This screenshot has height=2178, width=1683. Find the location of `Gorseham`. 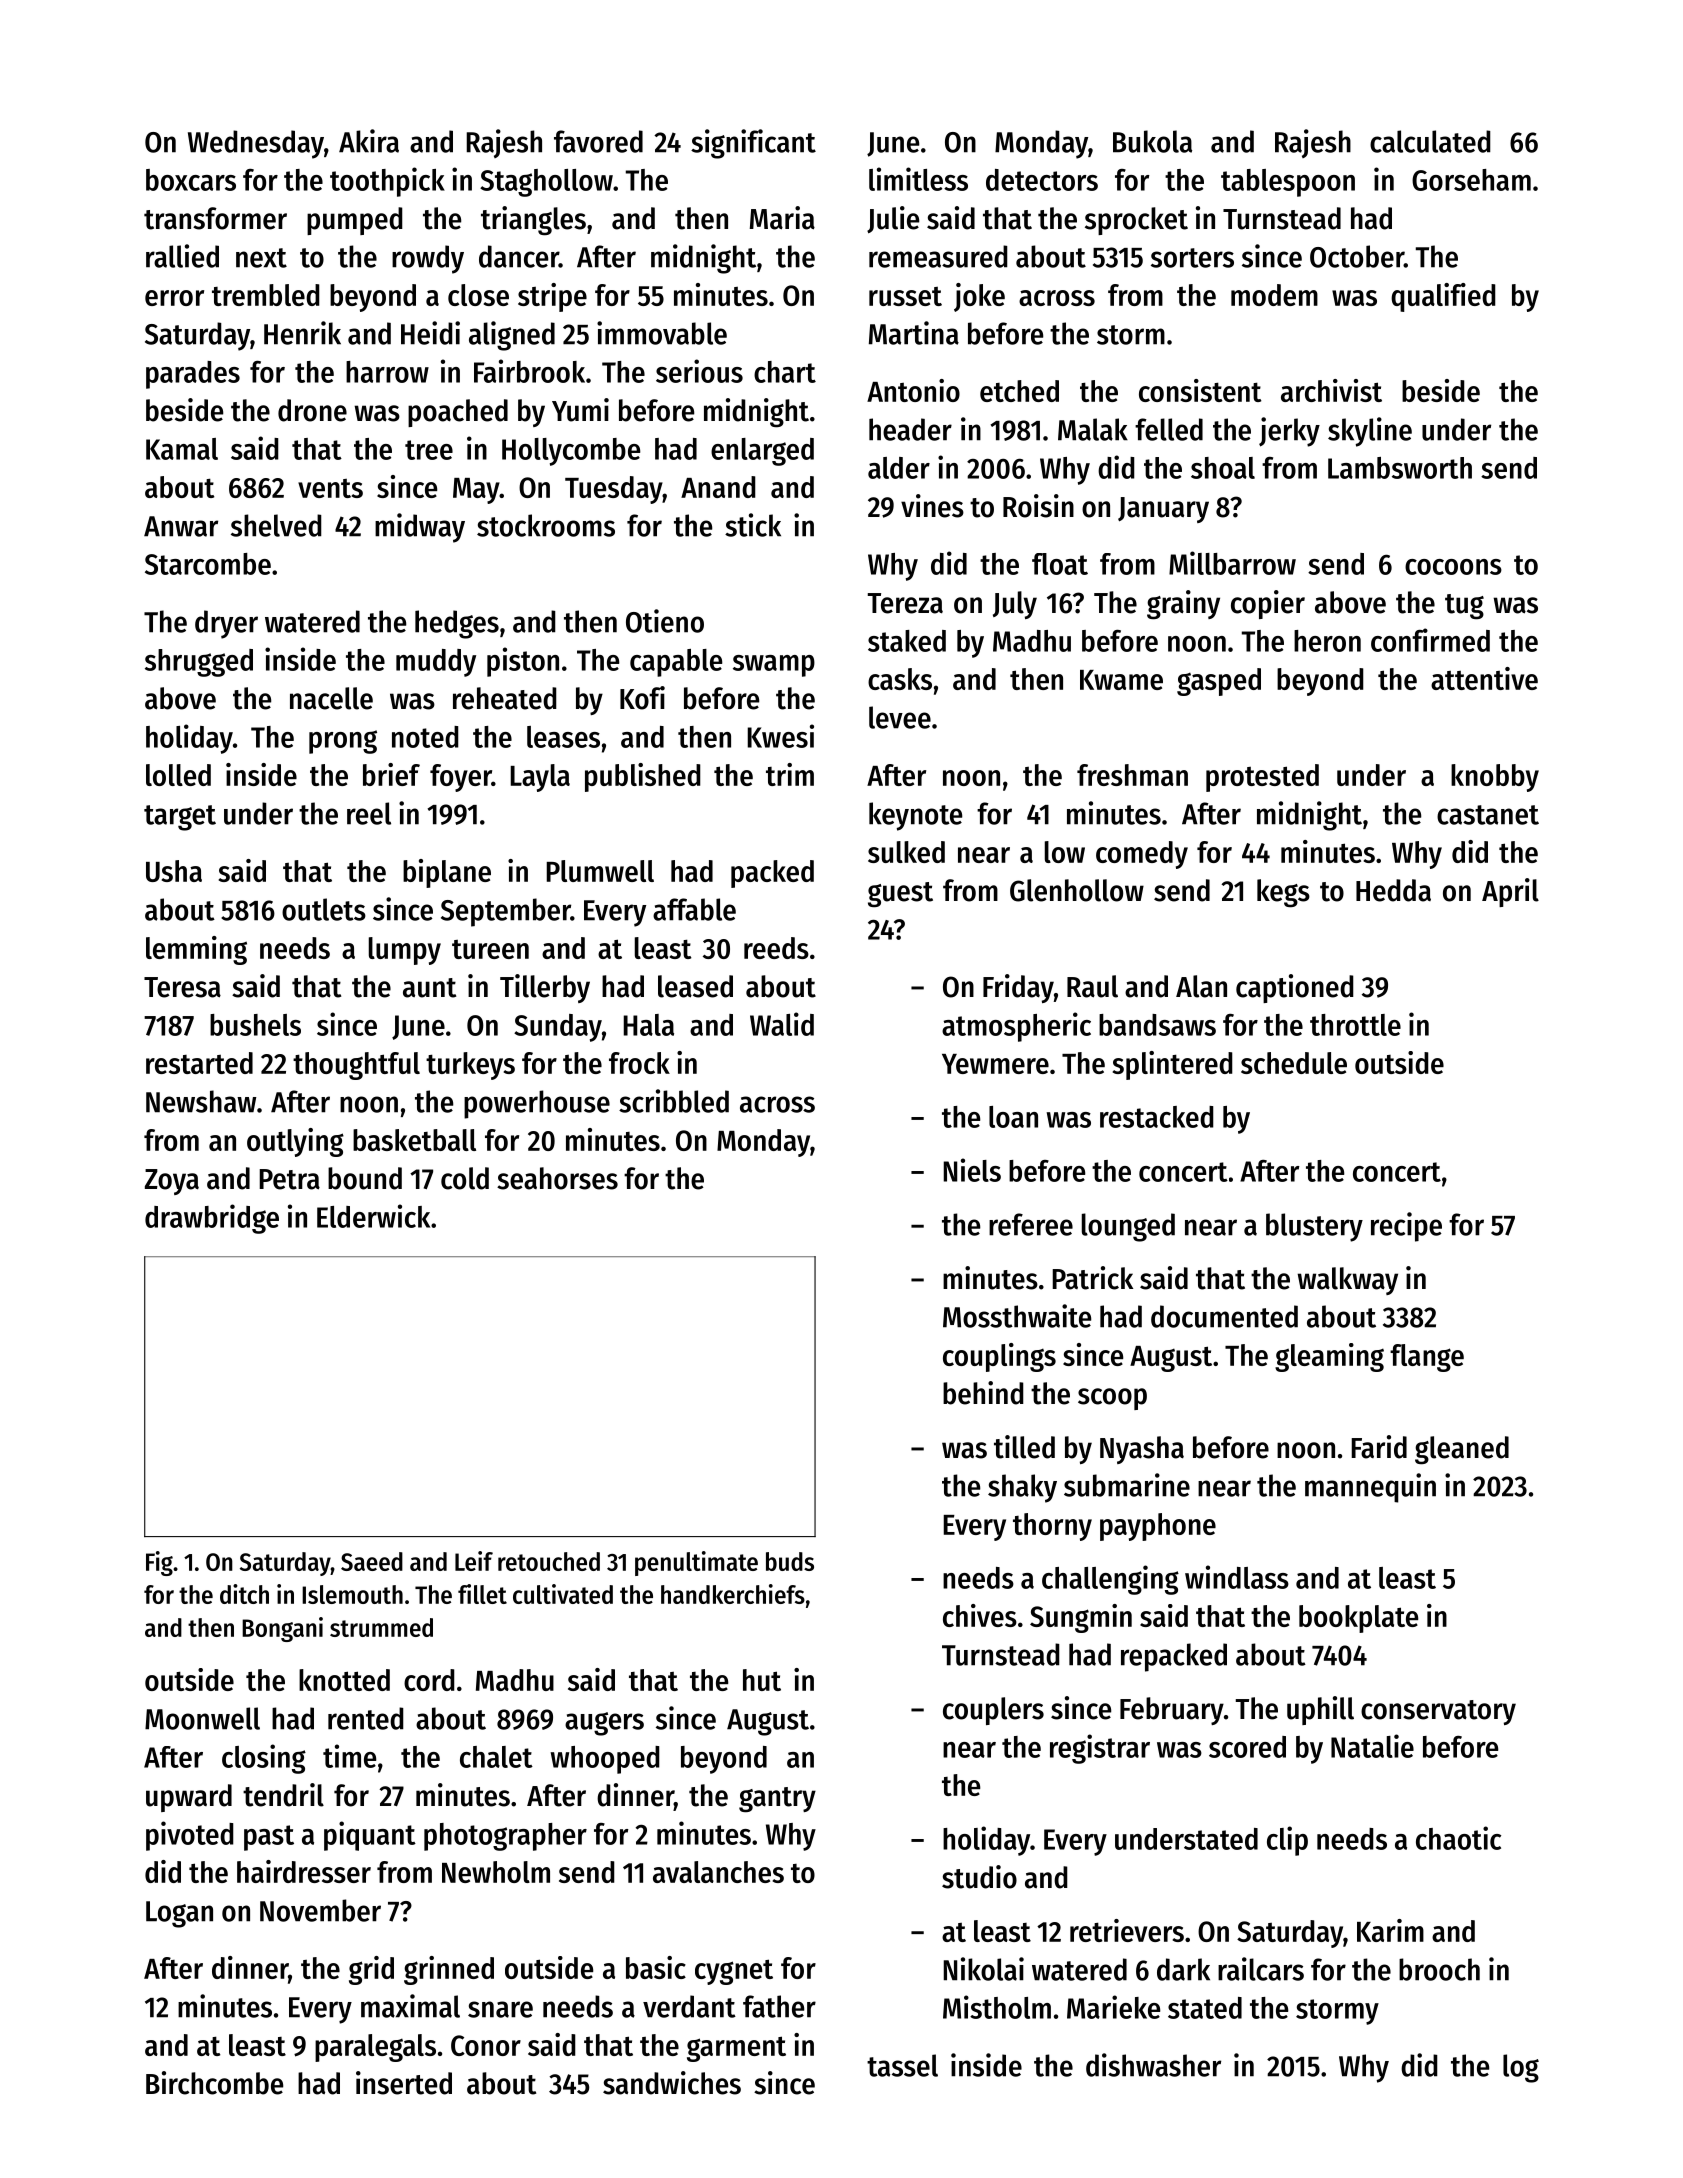

Gorseham is located at coordinates (1471, 180).
